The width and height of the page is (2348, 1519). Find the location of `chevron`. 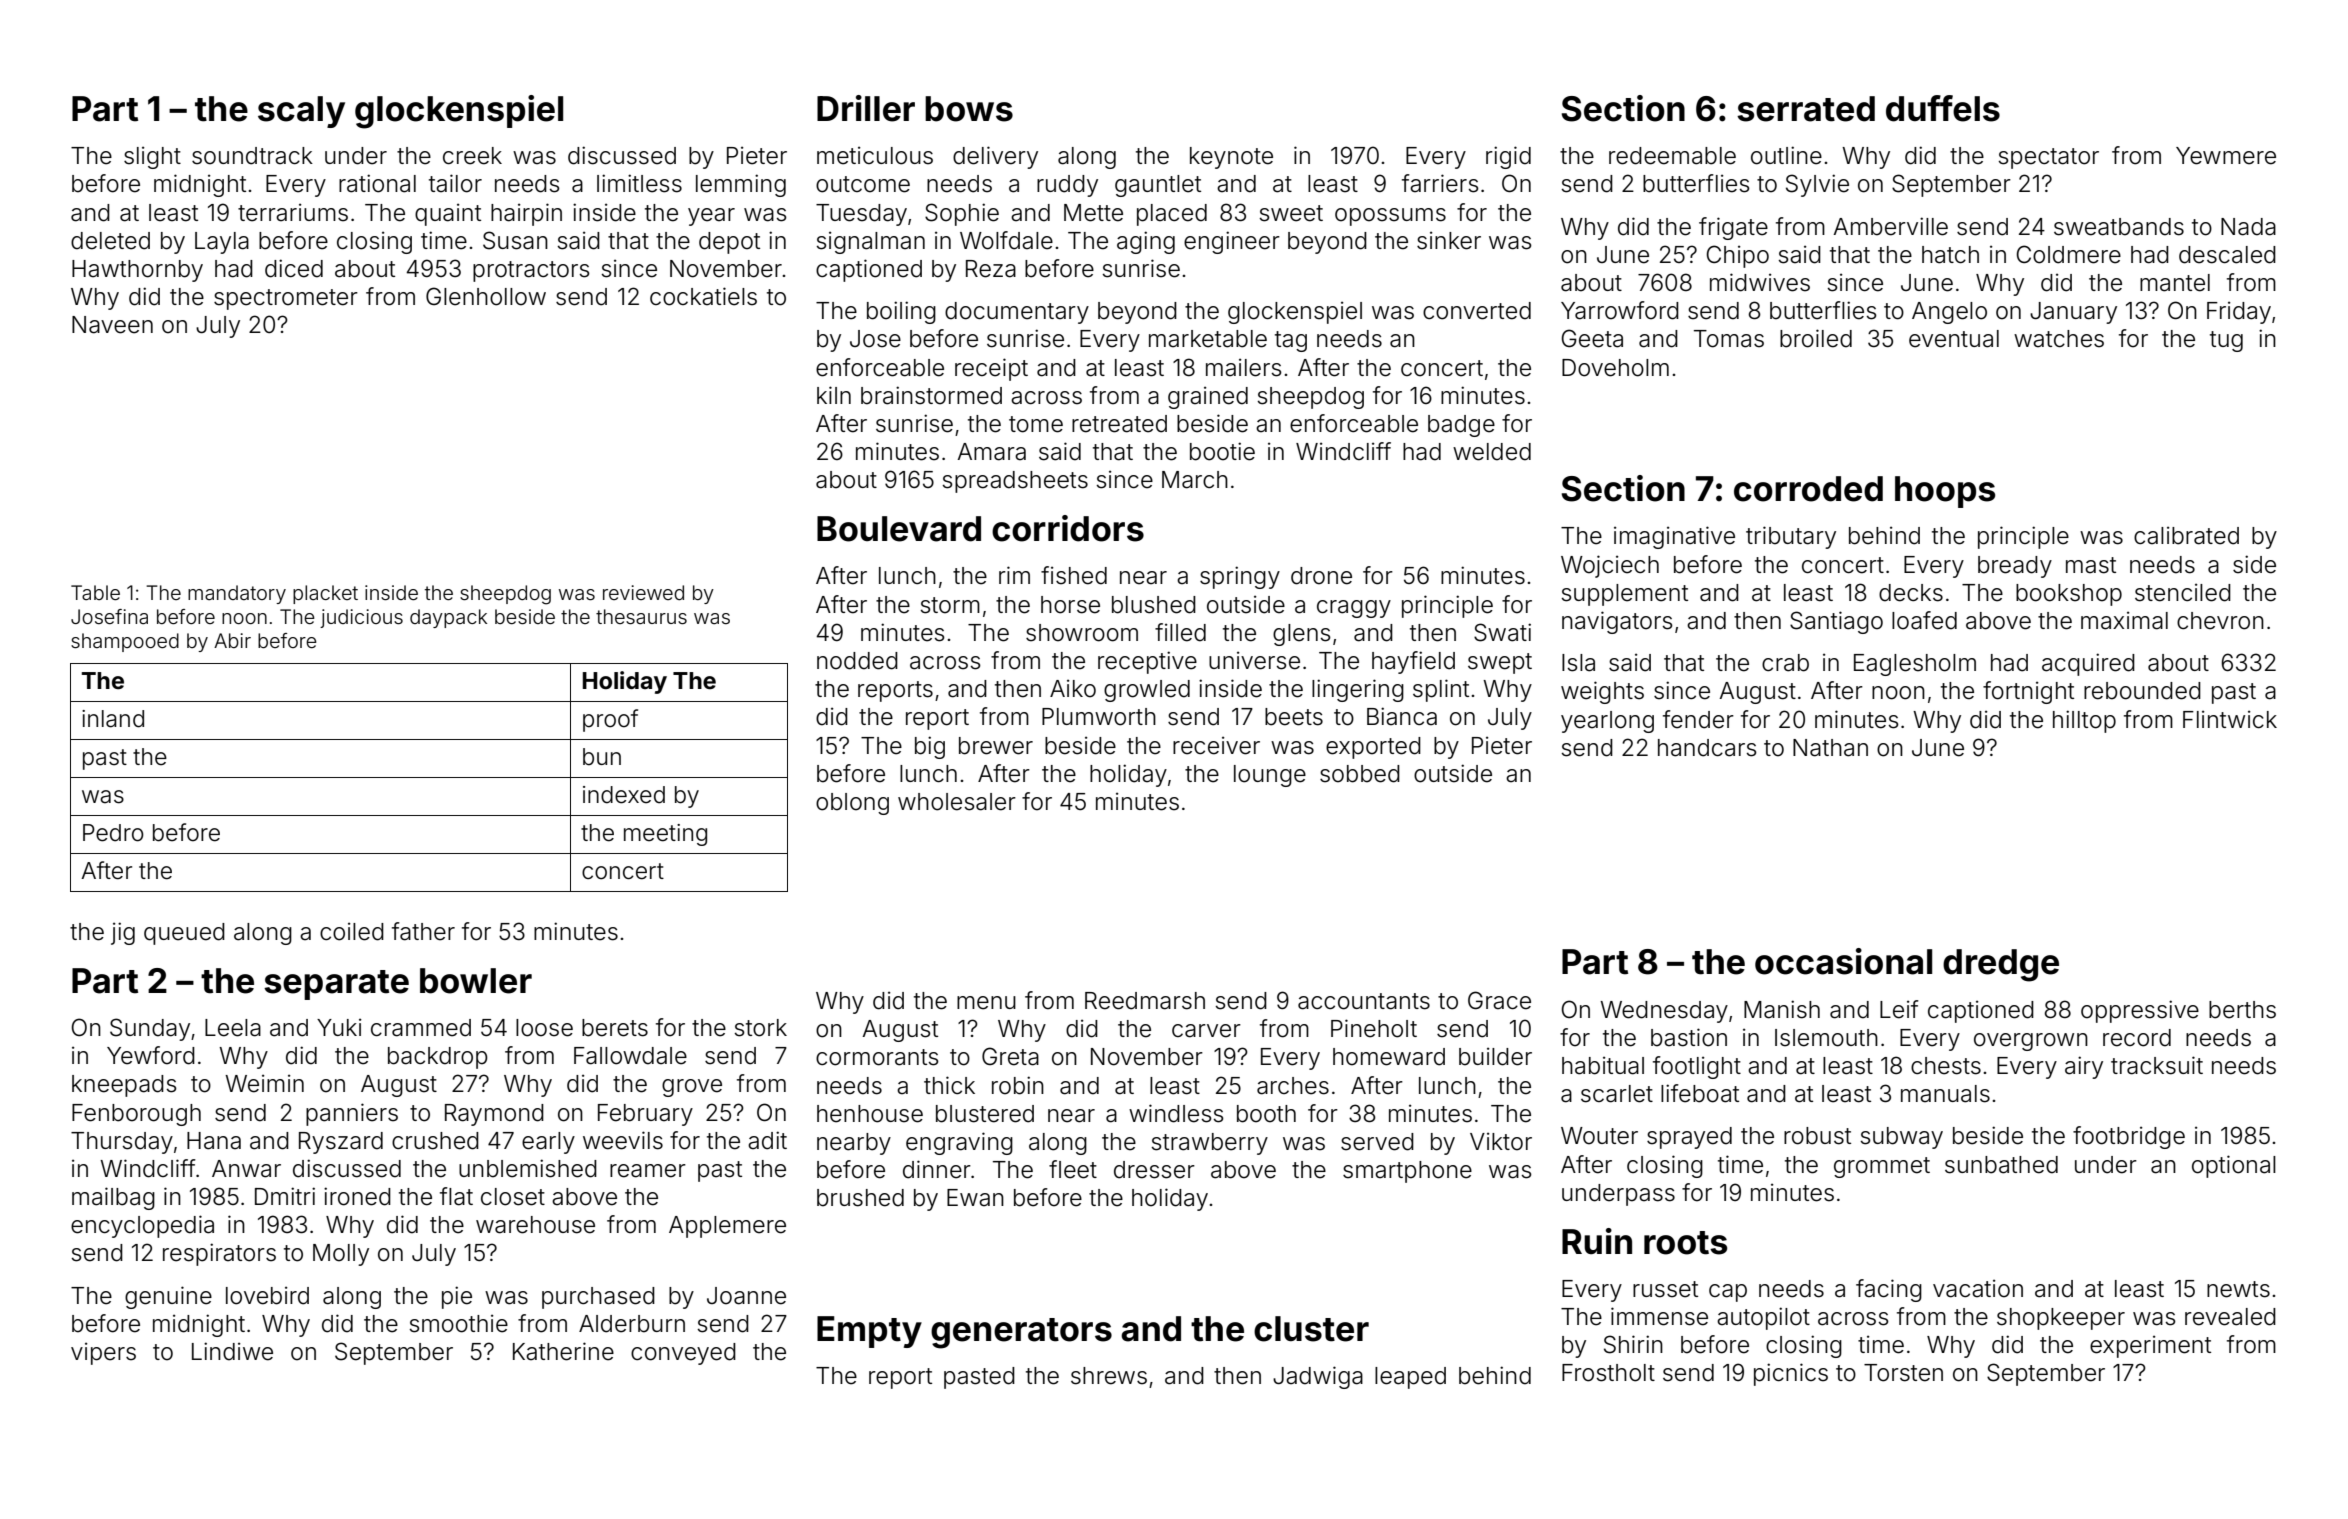

chevron is located at coordinates (2220, 621).
